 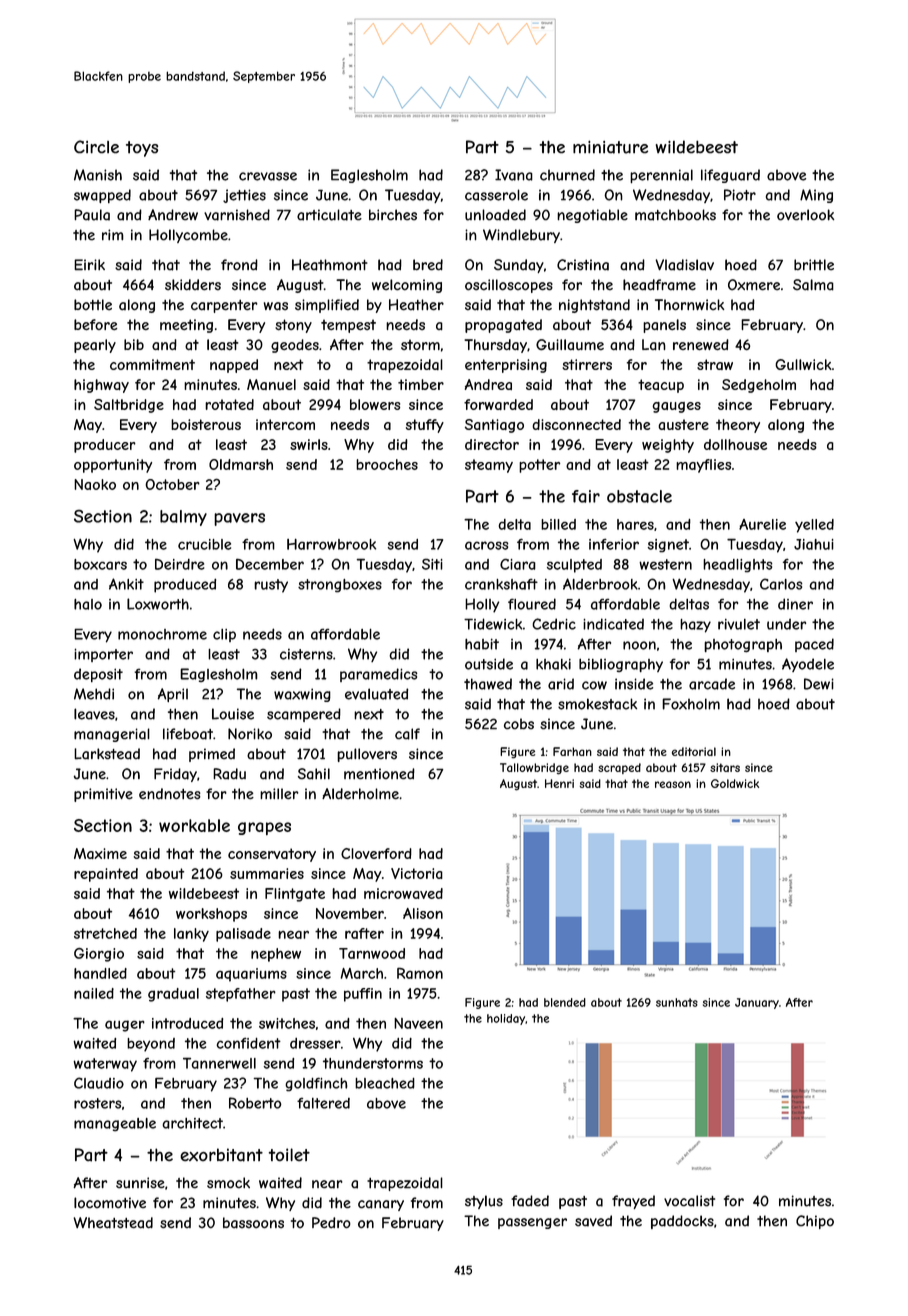 I want to click on perennial, so click(x=661, y=176).
